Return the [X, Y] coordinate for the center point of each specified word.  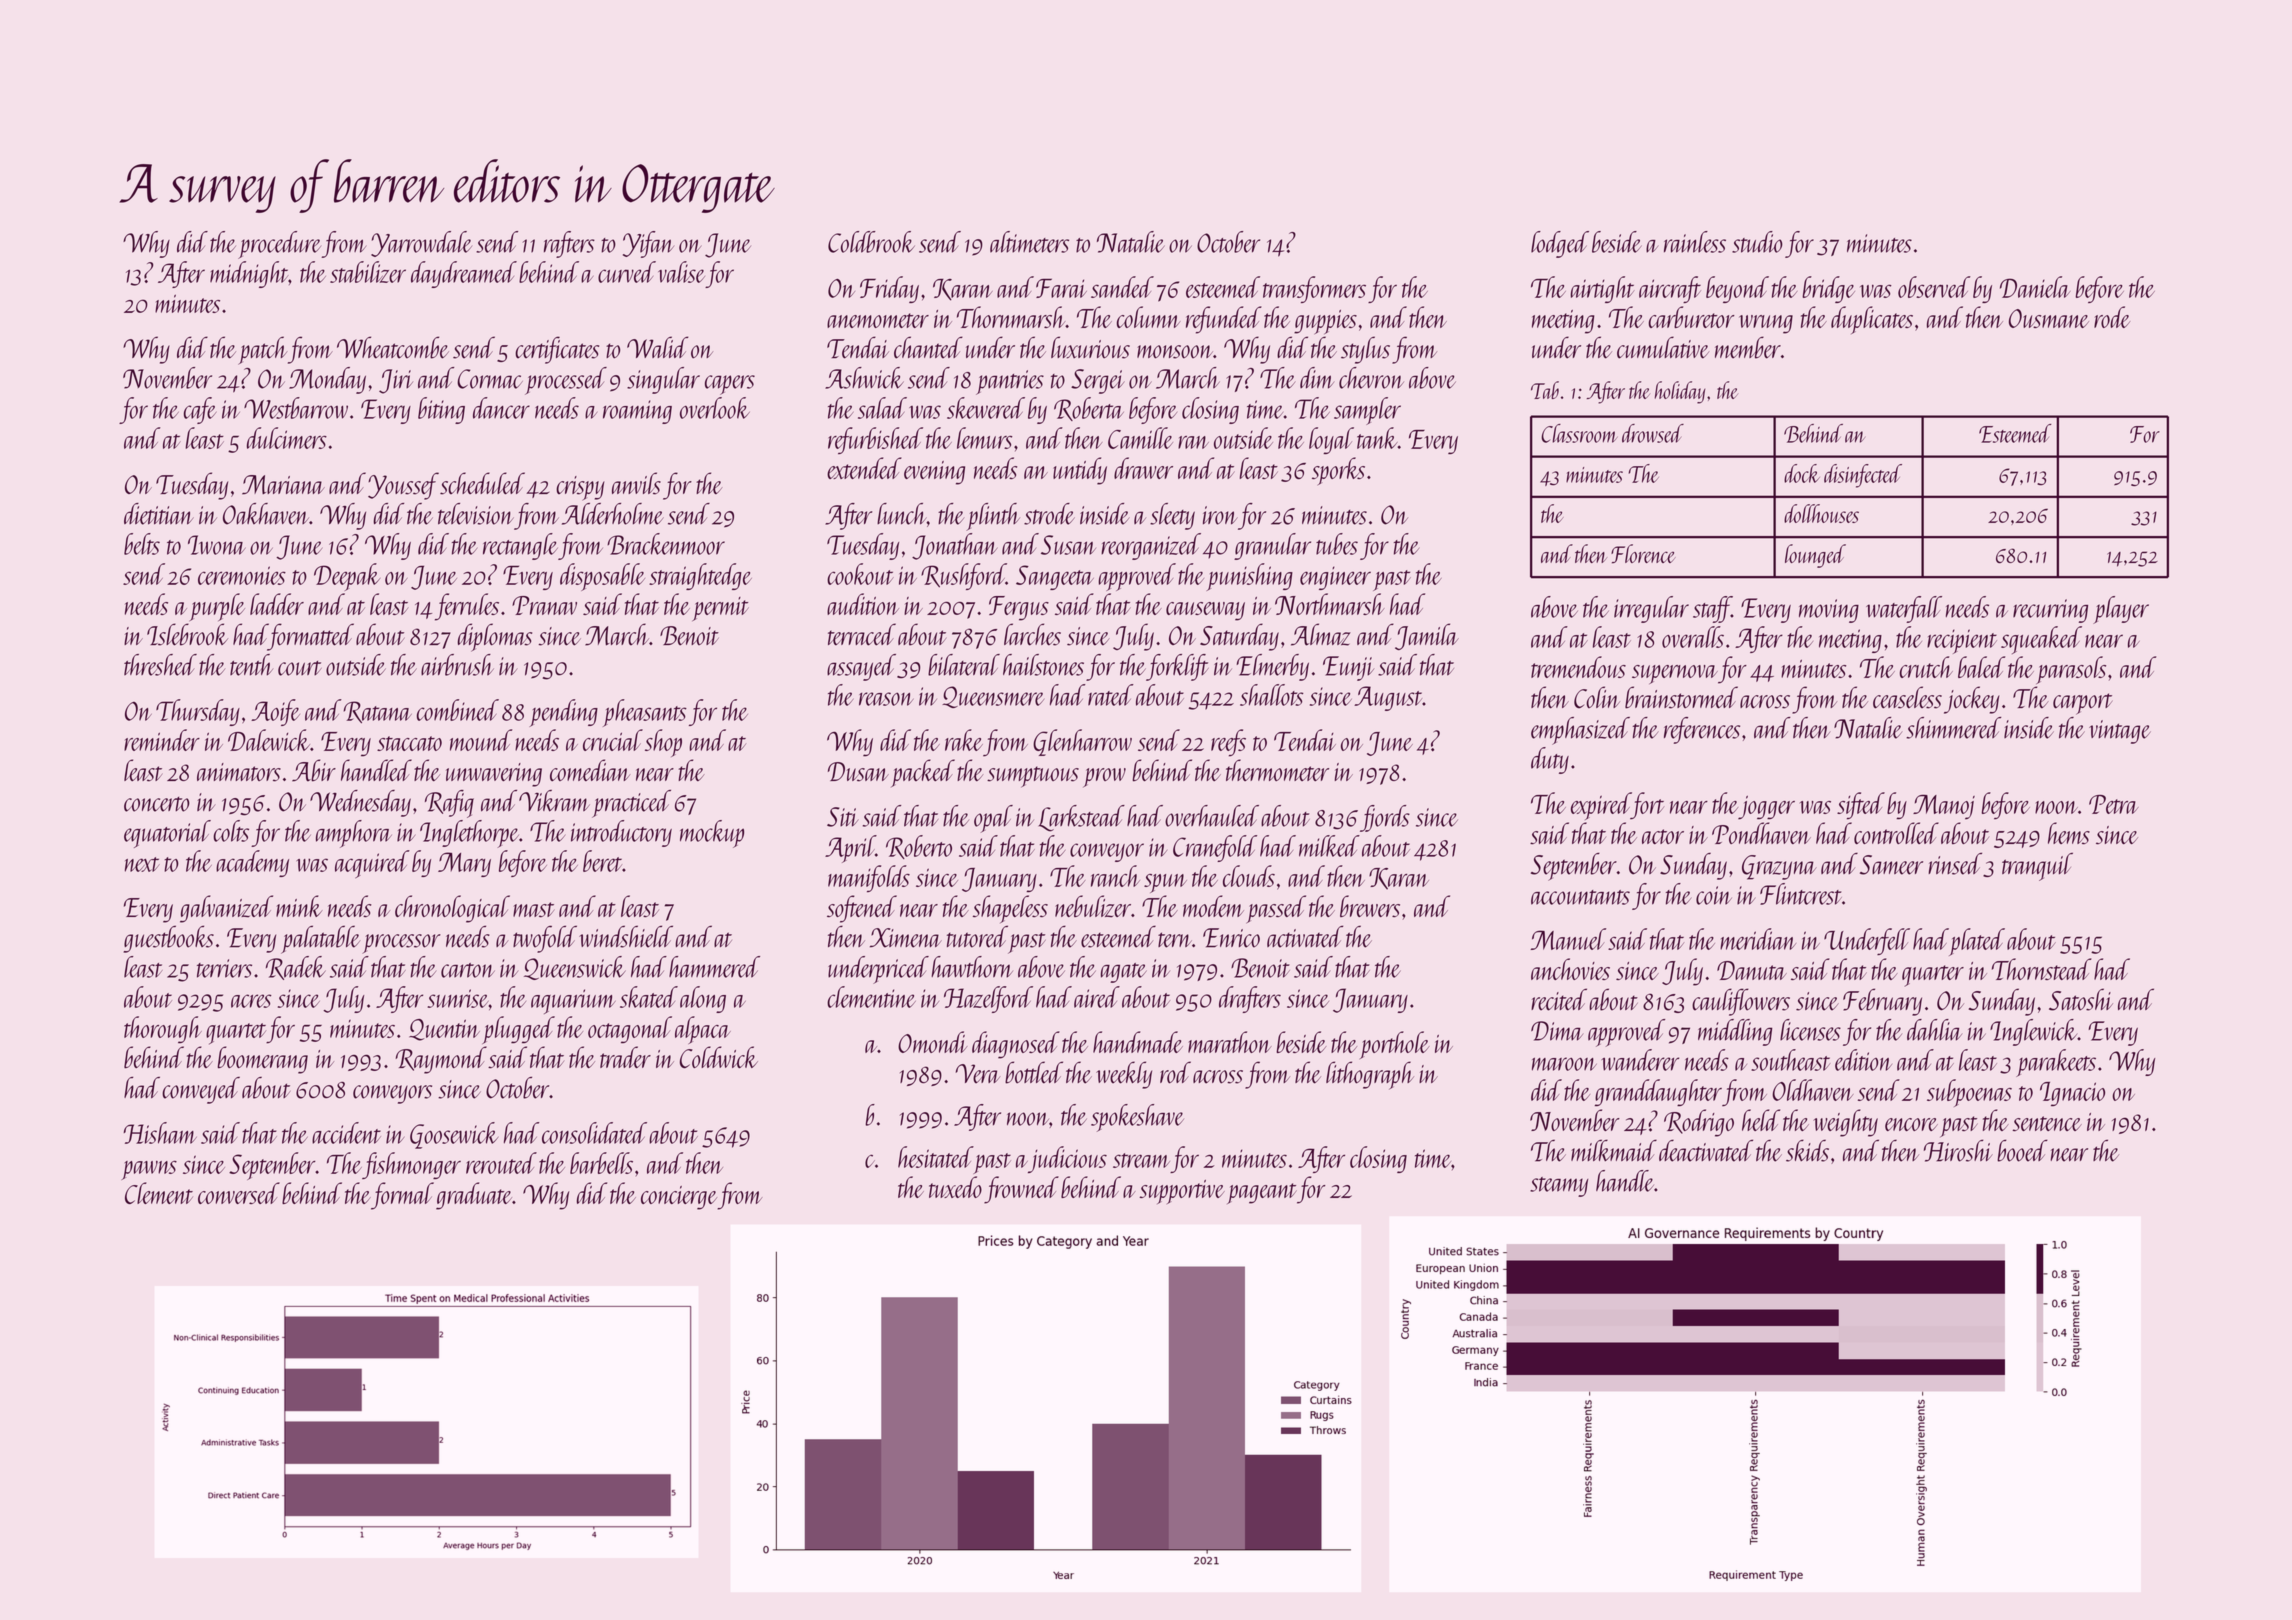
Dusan [858, 772]
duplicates [1872, 320]
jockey [1972, 700]
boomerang [263, 1060]
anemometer [878, 320]
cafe [200, 410]
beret [602, 861]
